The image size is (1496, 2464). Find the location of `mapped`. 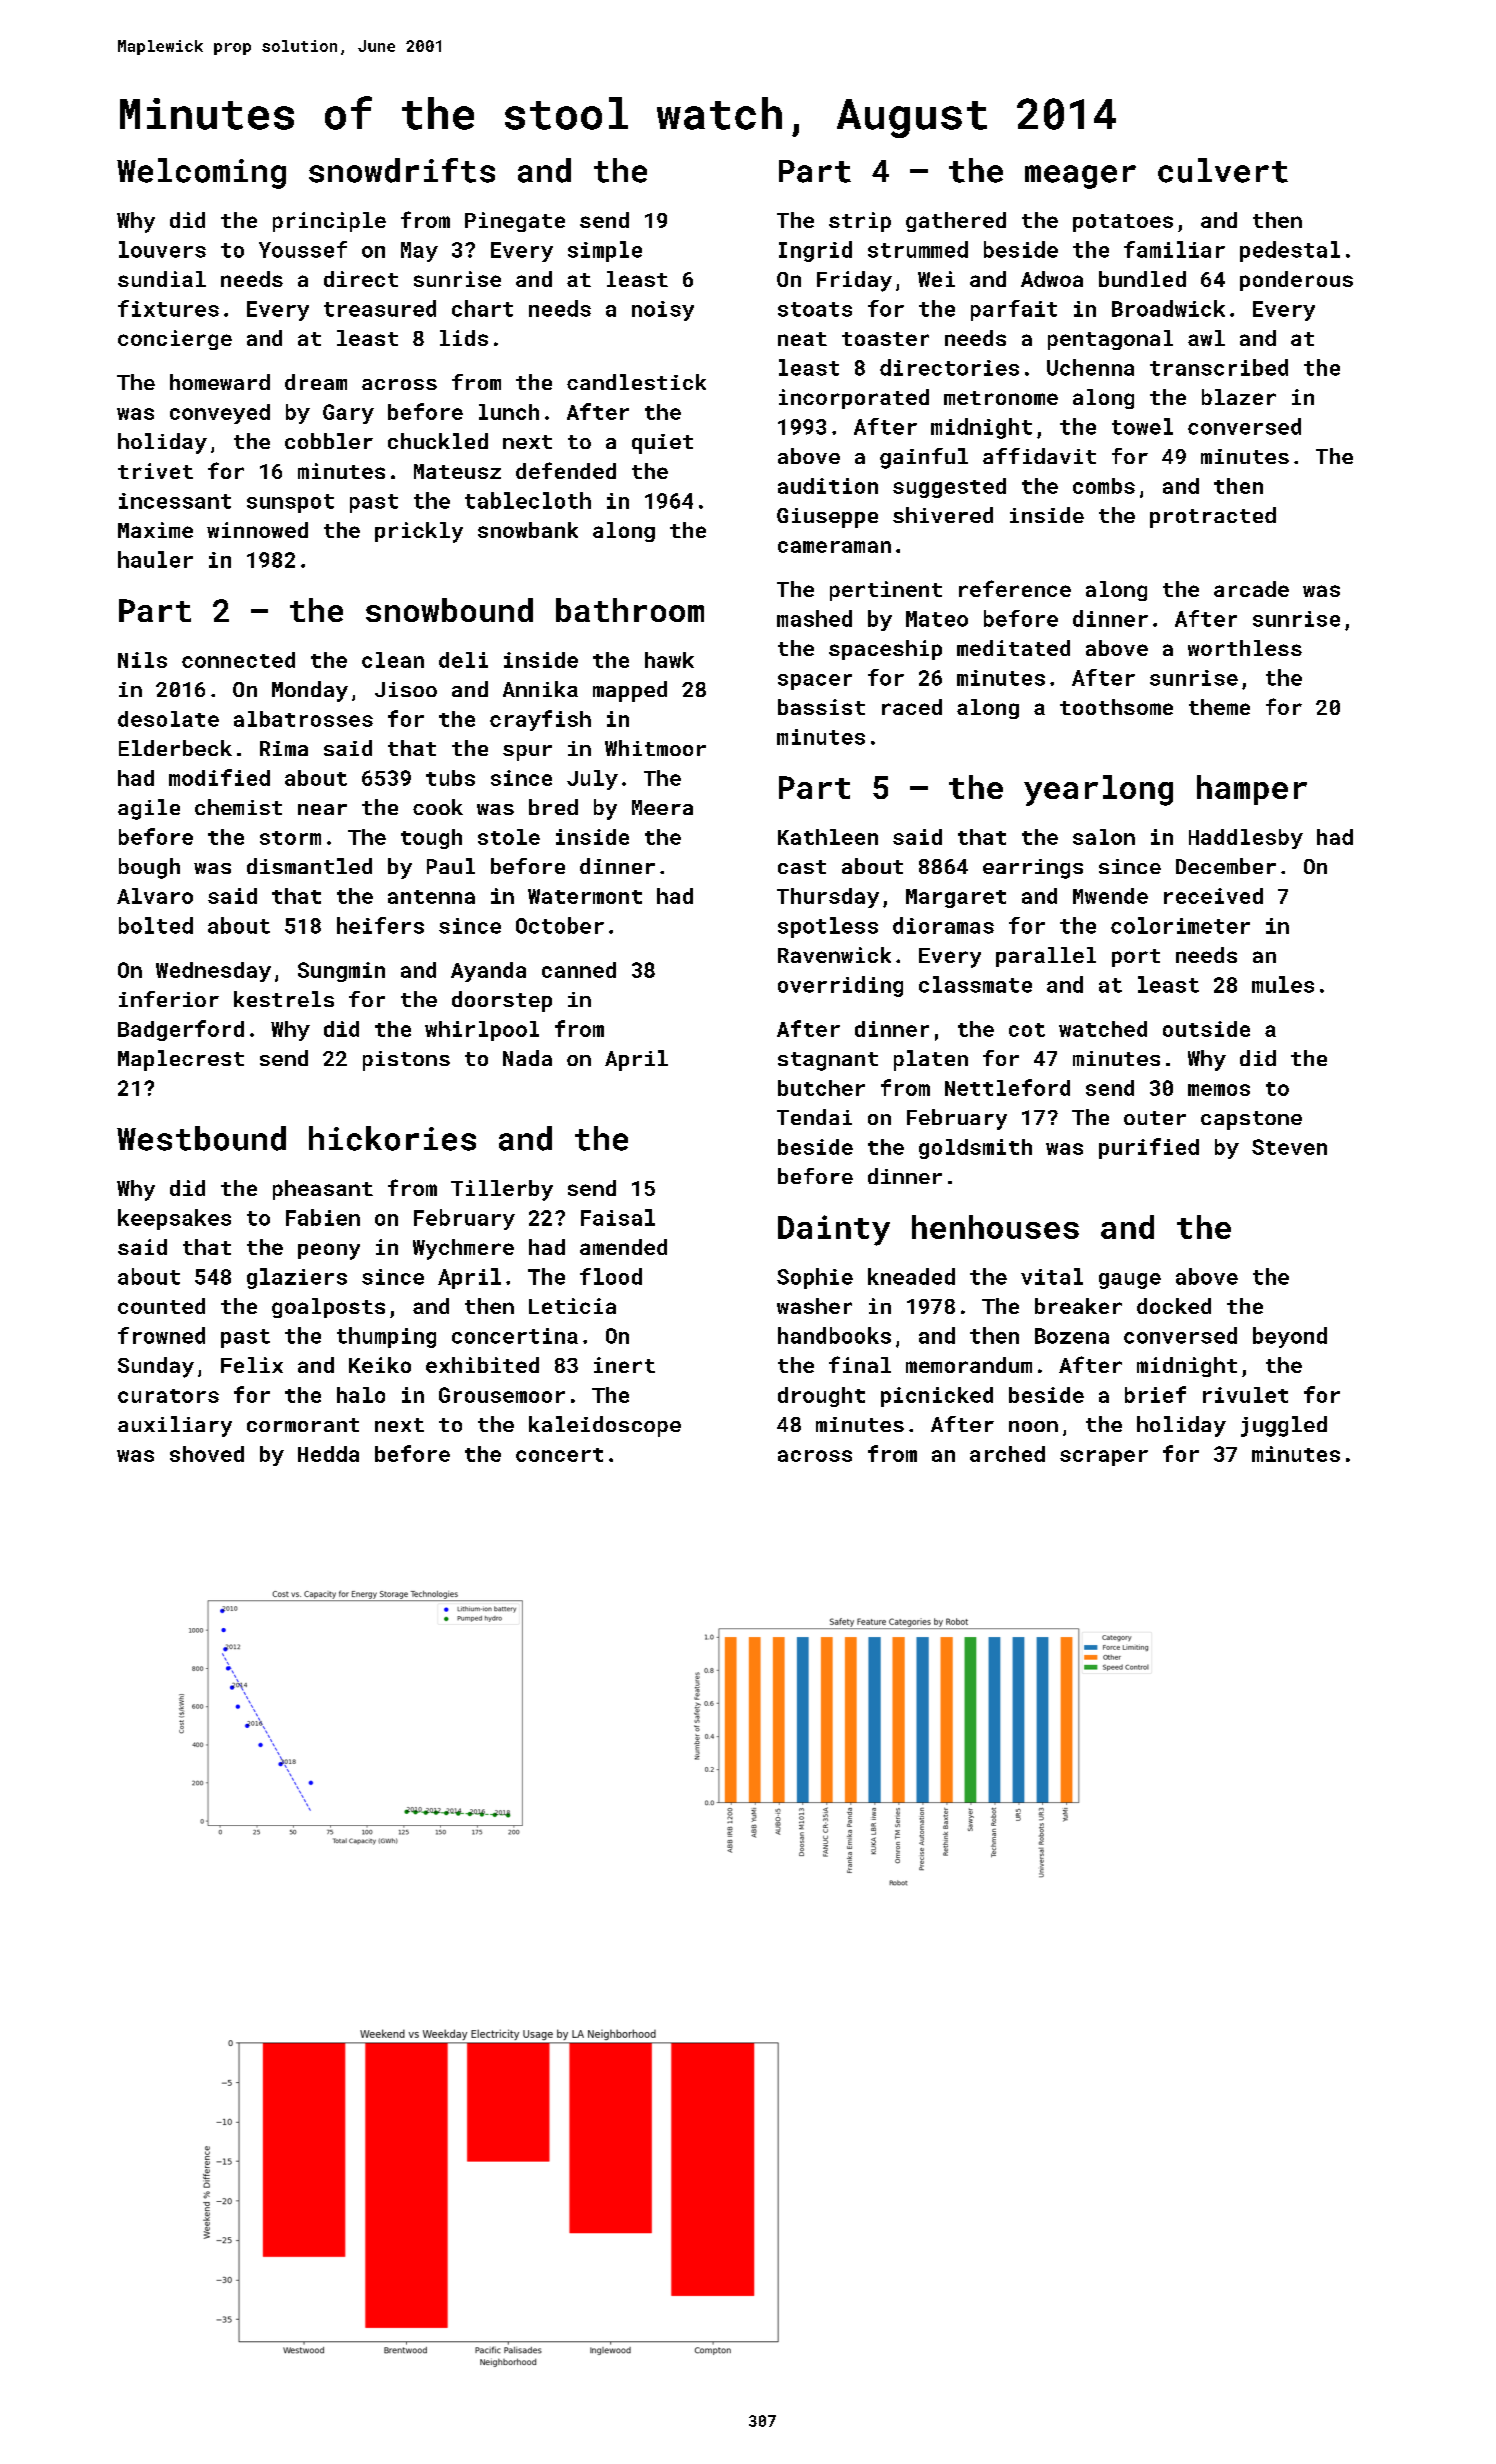

mapped is located at coordinates (630, 691).
